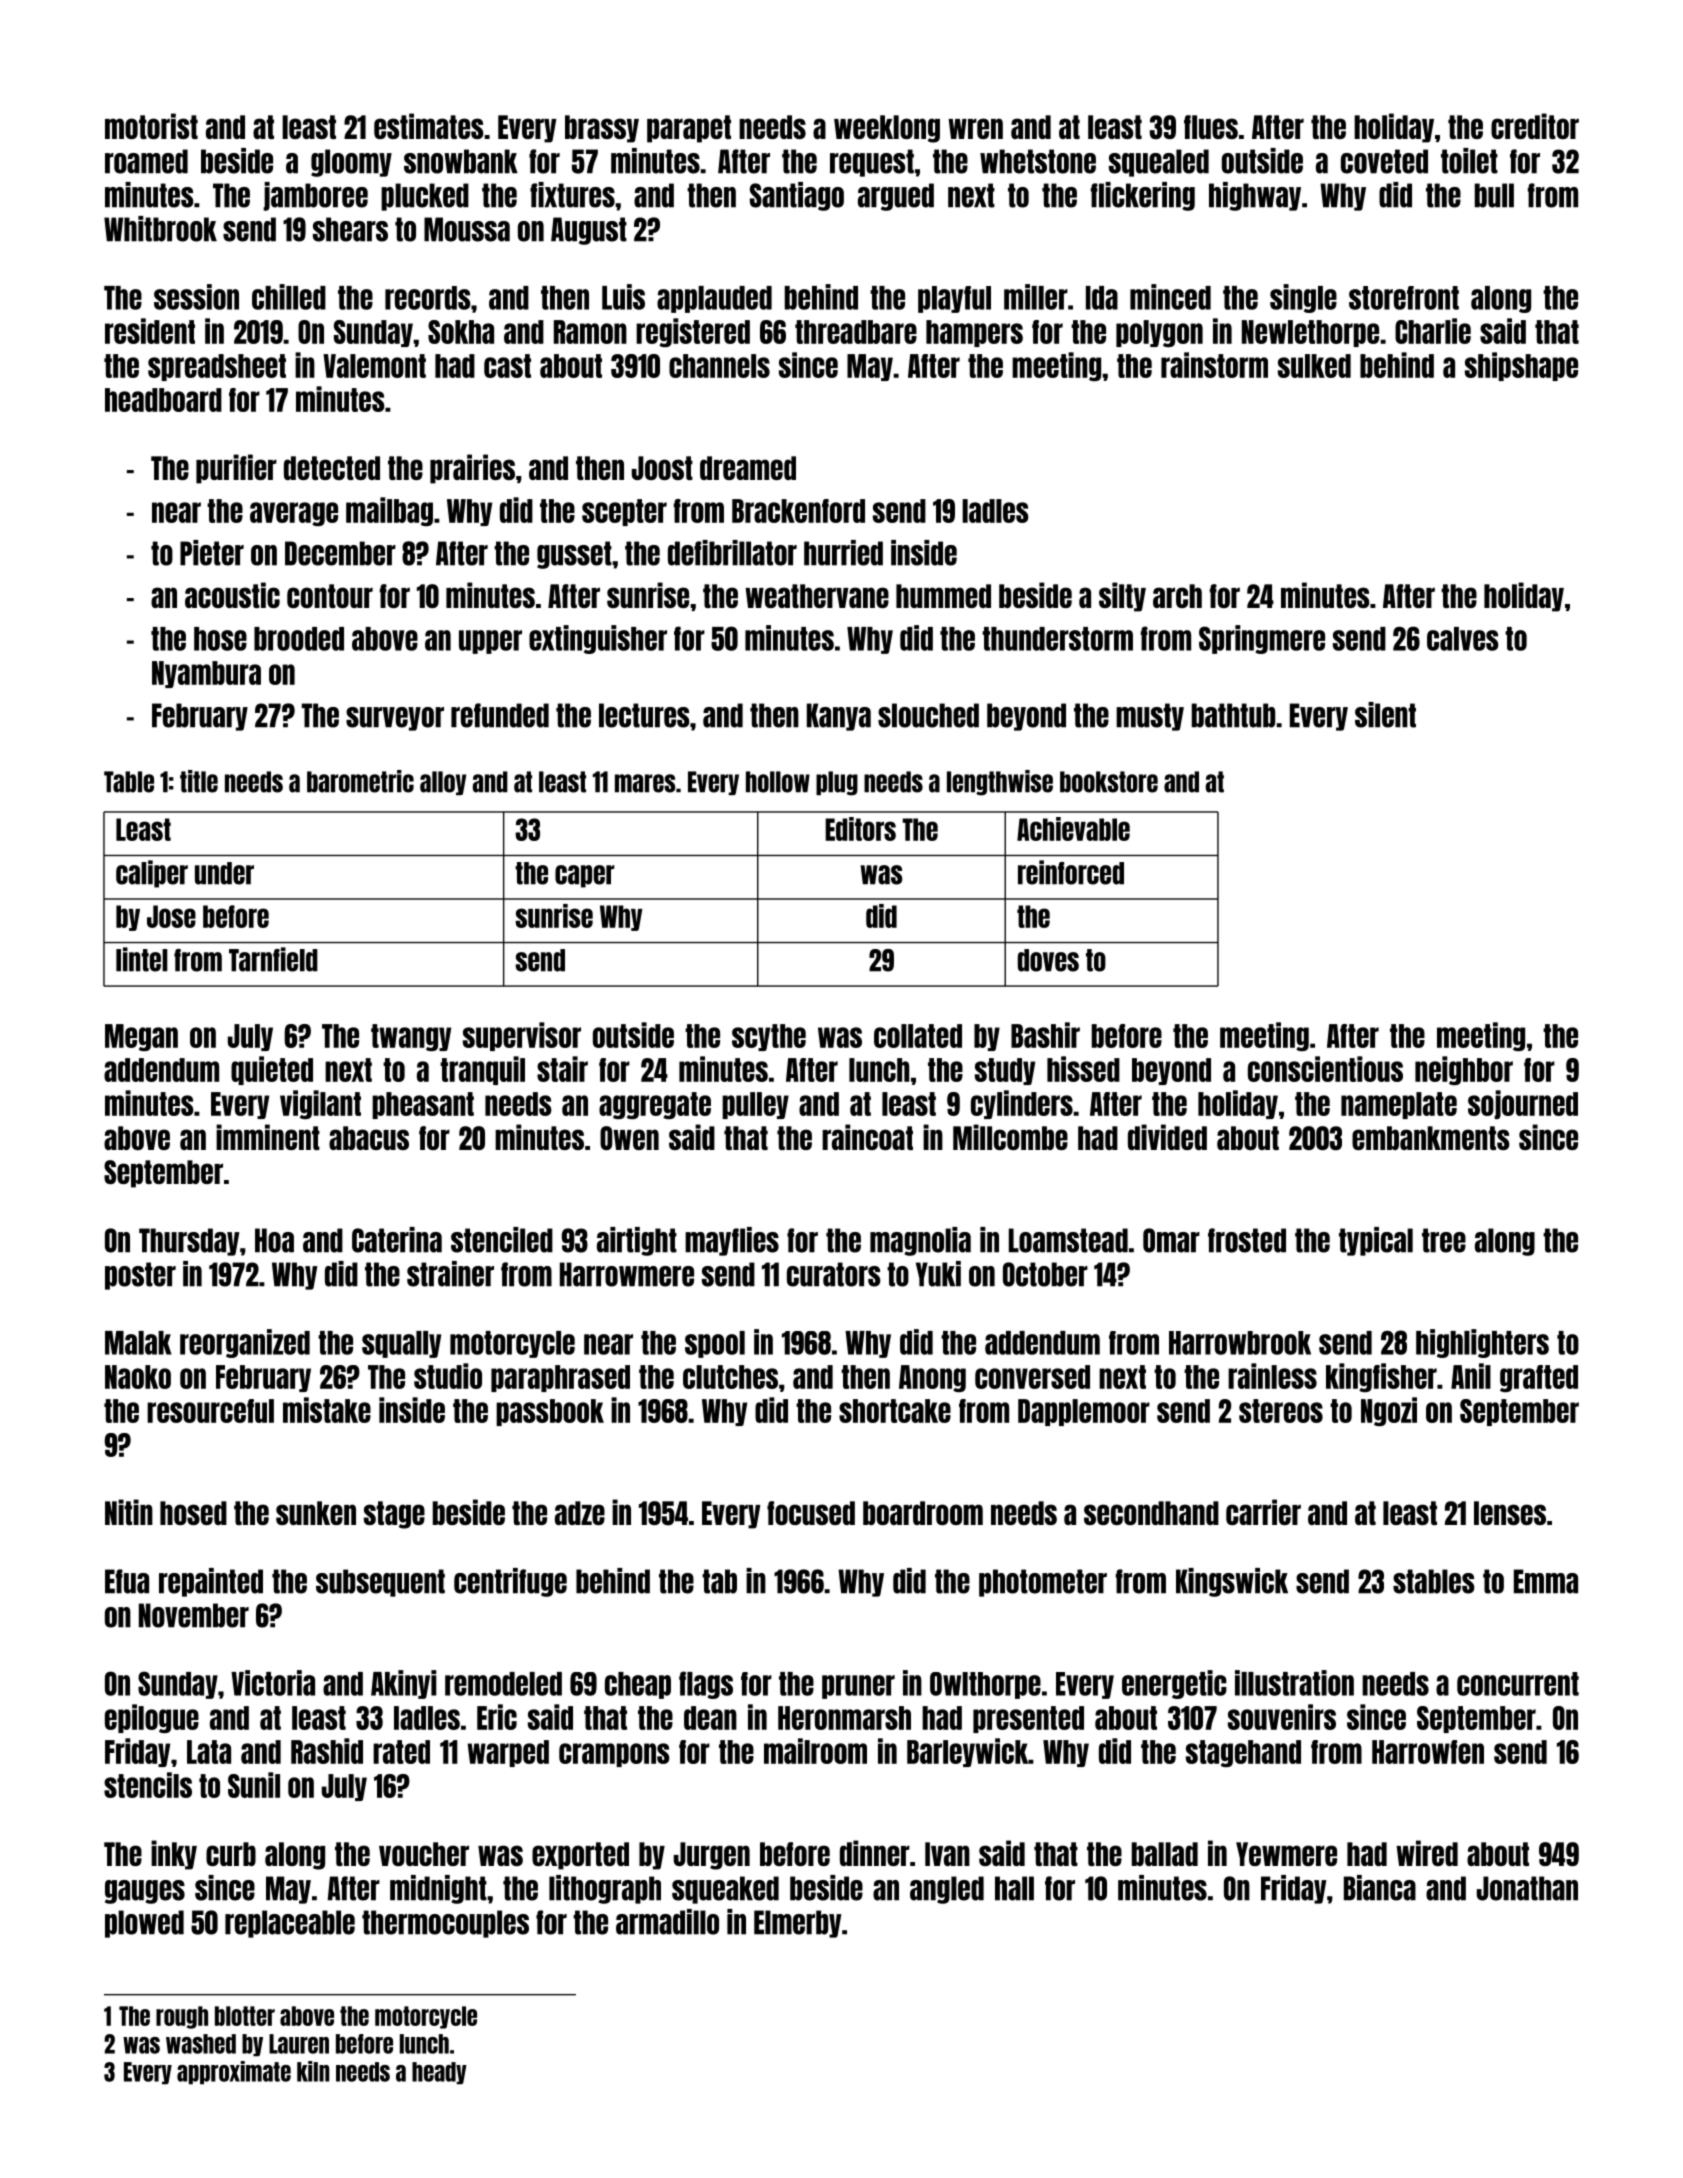  What do you see at coordinates (502, 1240) in the document?
I see `stenciled` at bounding box center [502, 1240].
